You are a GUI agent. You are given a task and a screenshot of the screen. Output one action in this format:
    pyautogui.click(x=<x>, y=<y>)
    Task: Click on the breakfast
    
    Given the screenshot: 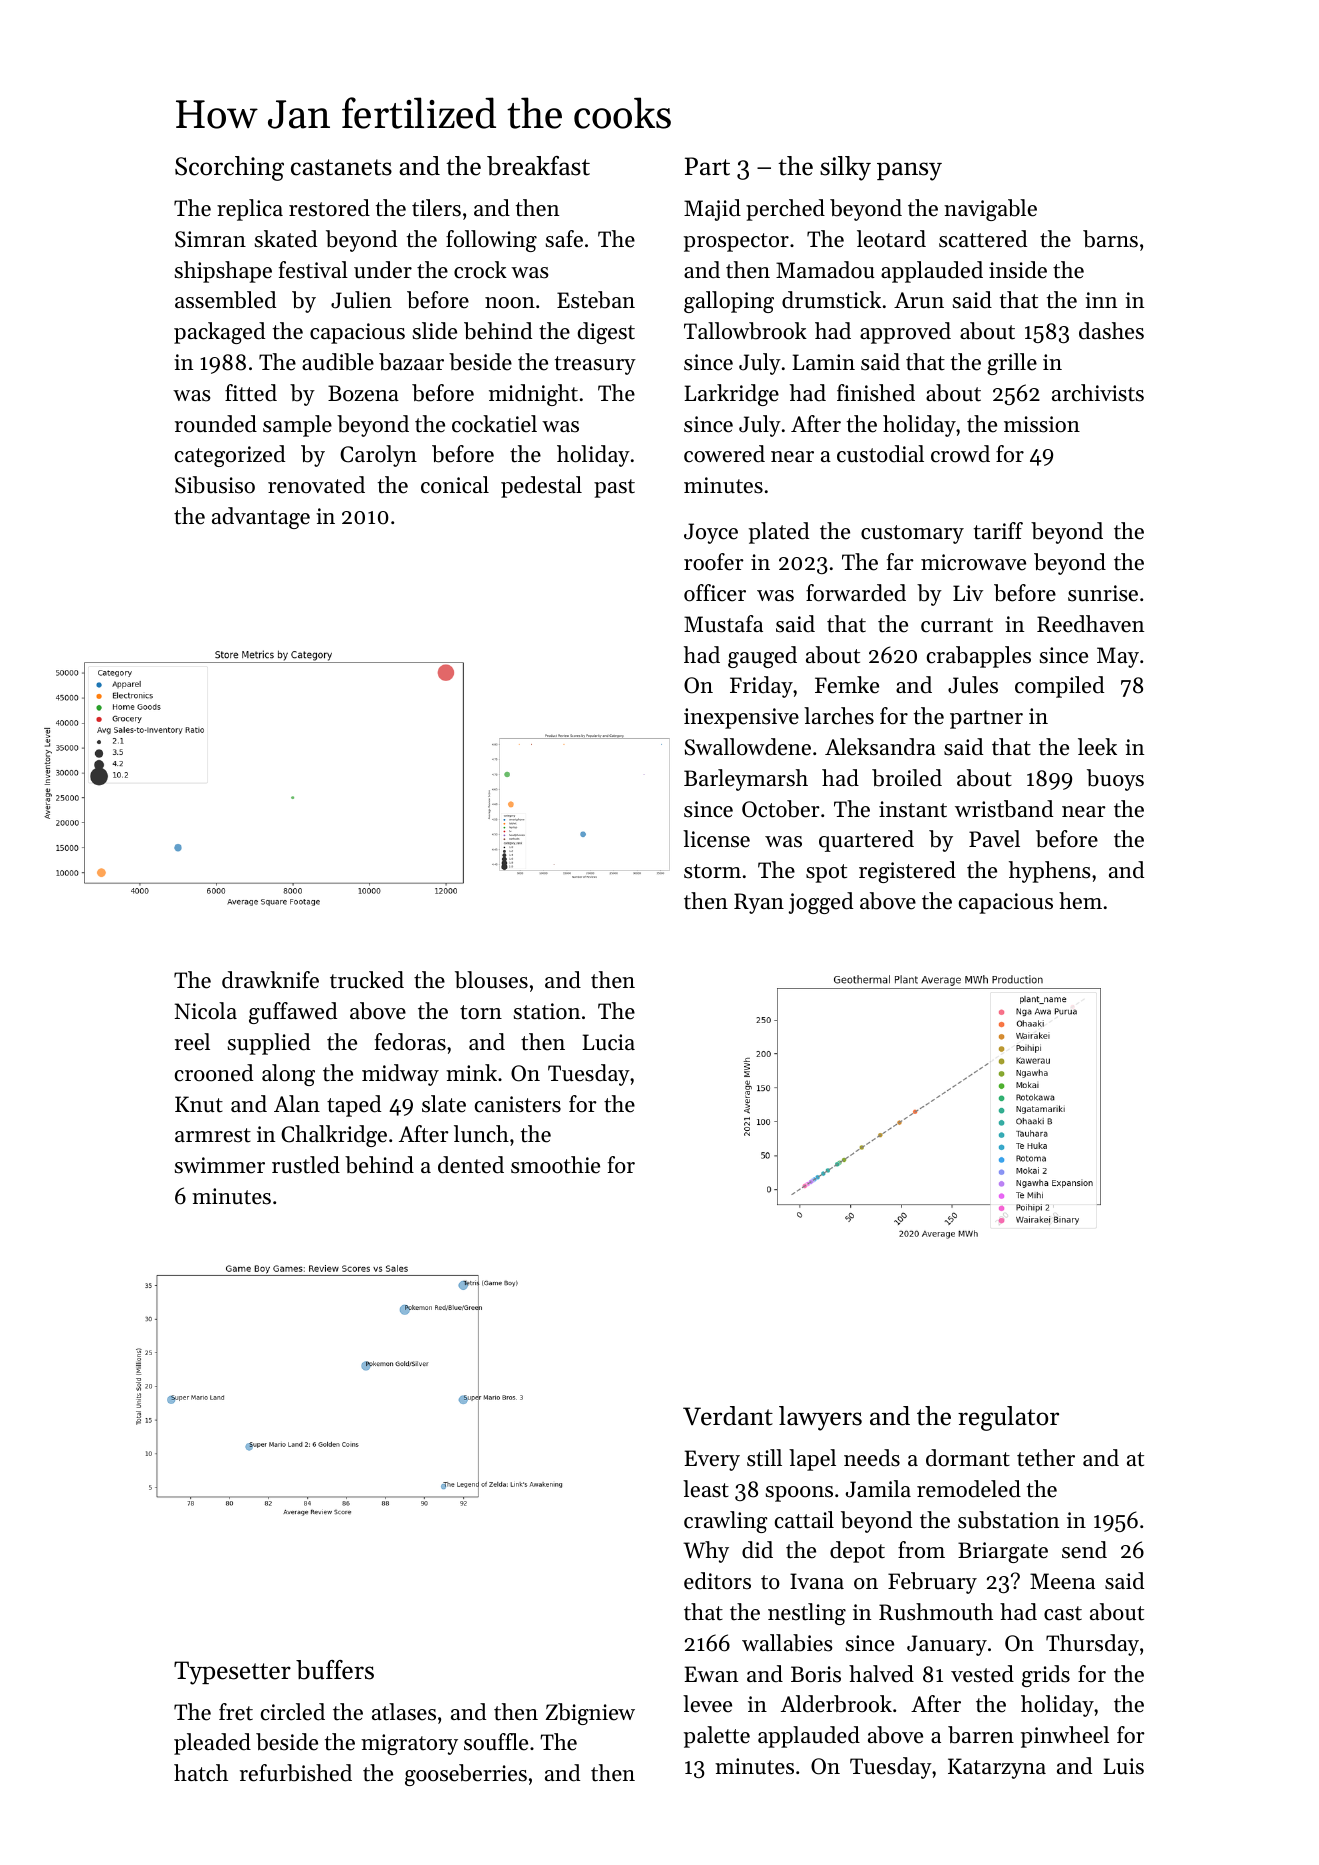 What is the action you would take?
    pyautogui.click(x=538, y=166)
